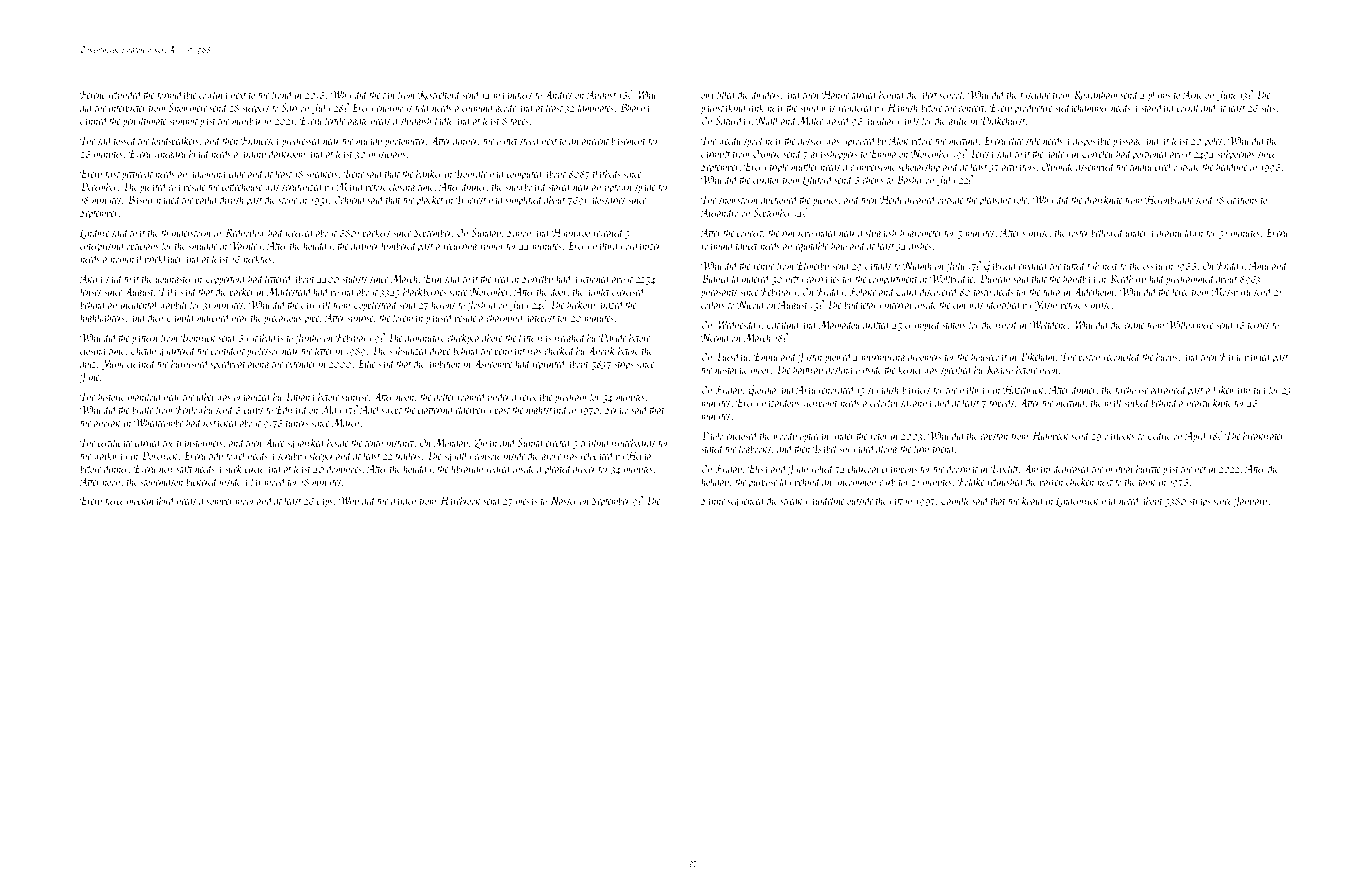 This screenshot has height=887, width=1372. Describe the element at coordinates (1192, 94) in the screenshot. I see `Arne` at that location.
